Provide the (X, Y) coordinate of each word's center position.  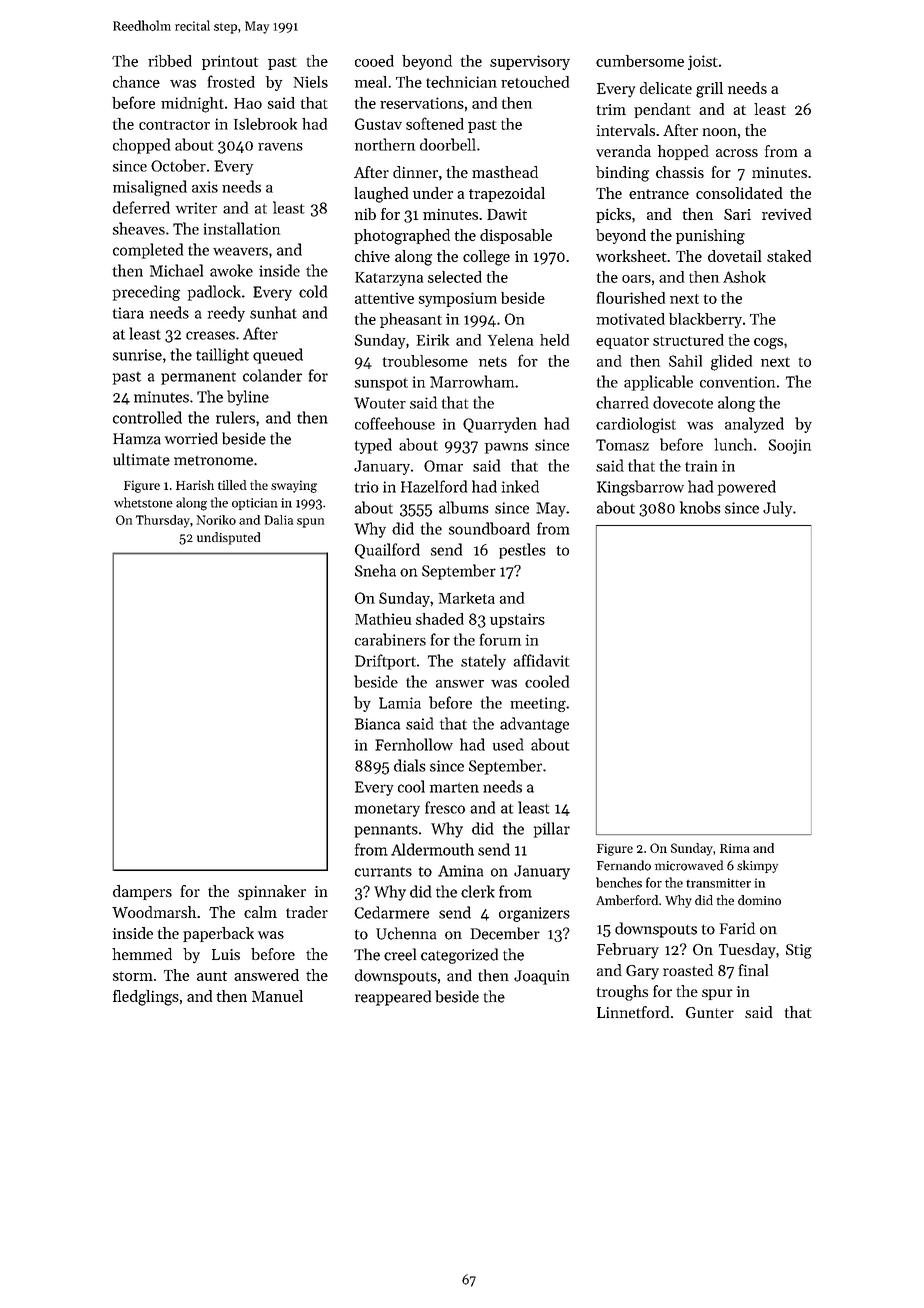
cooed (374, 61)
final (753, 970)
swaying (294, 486)
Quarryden (500, 425)
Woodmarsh (154, 912)
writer (196, 208)
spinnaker (272, 892)
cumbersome (640, 61)
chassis (680, 172)
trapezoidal (507, 194)
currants (383, 872)
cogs (768, 344)
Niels (311, 82)
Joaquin (541, 977)
